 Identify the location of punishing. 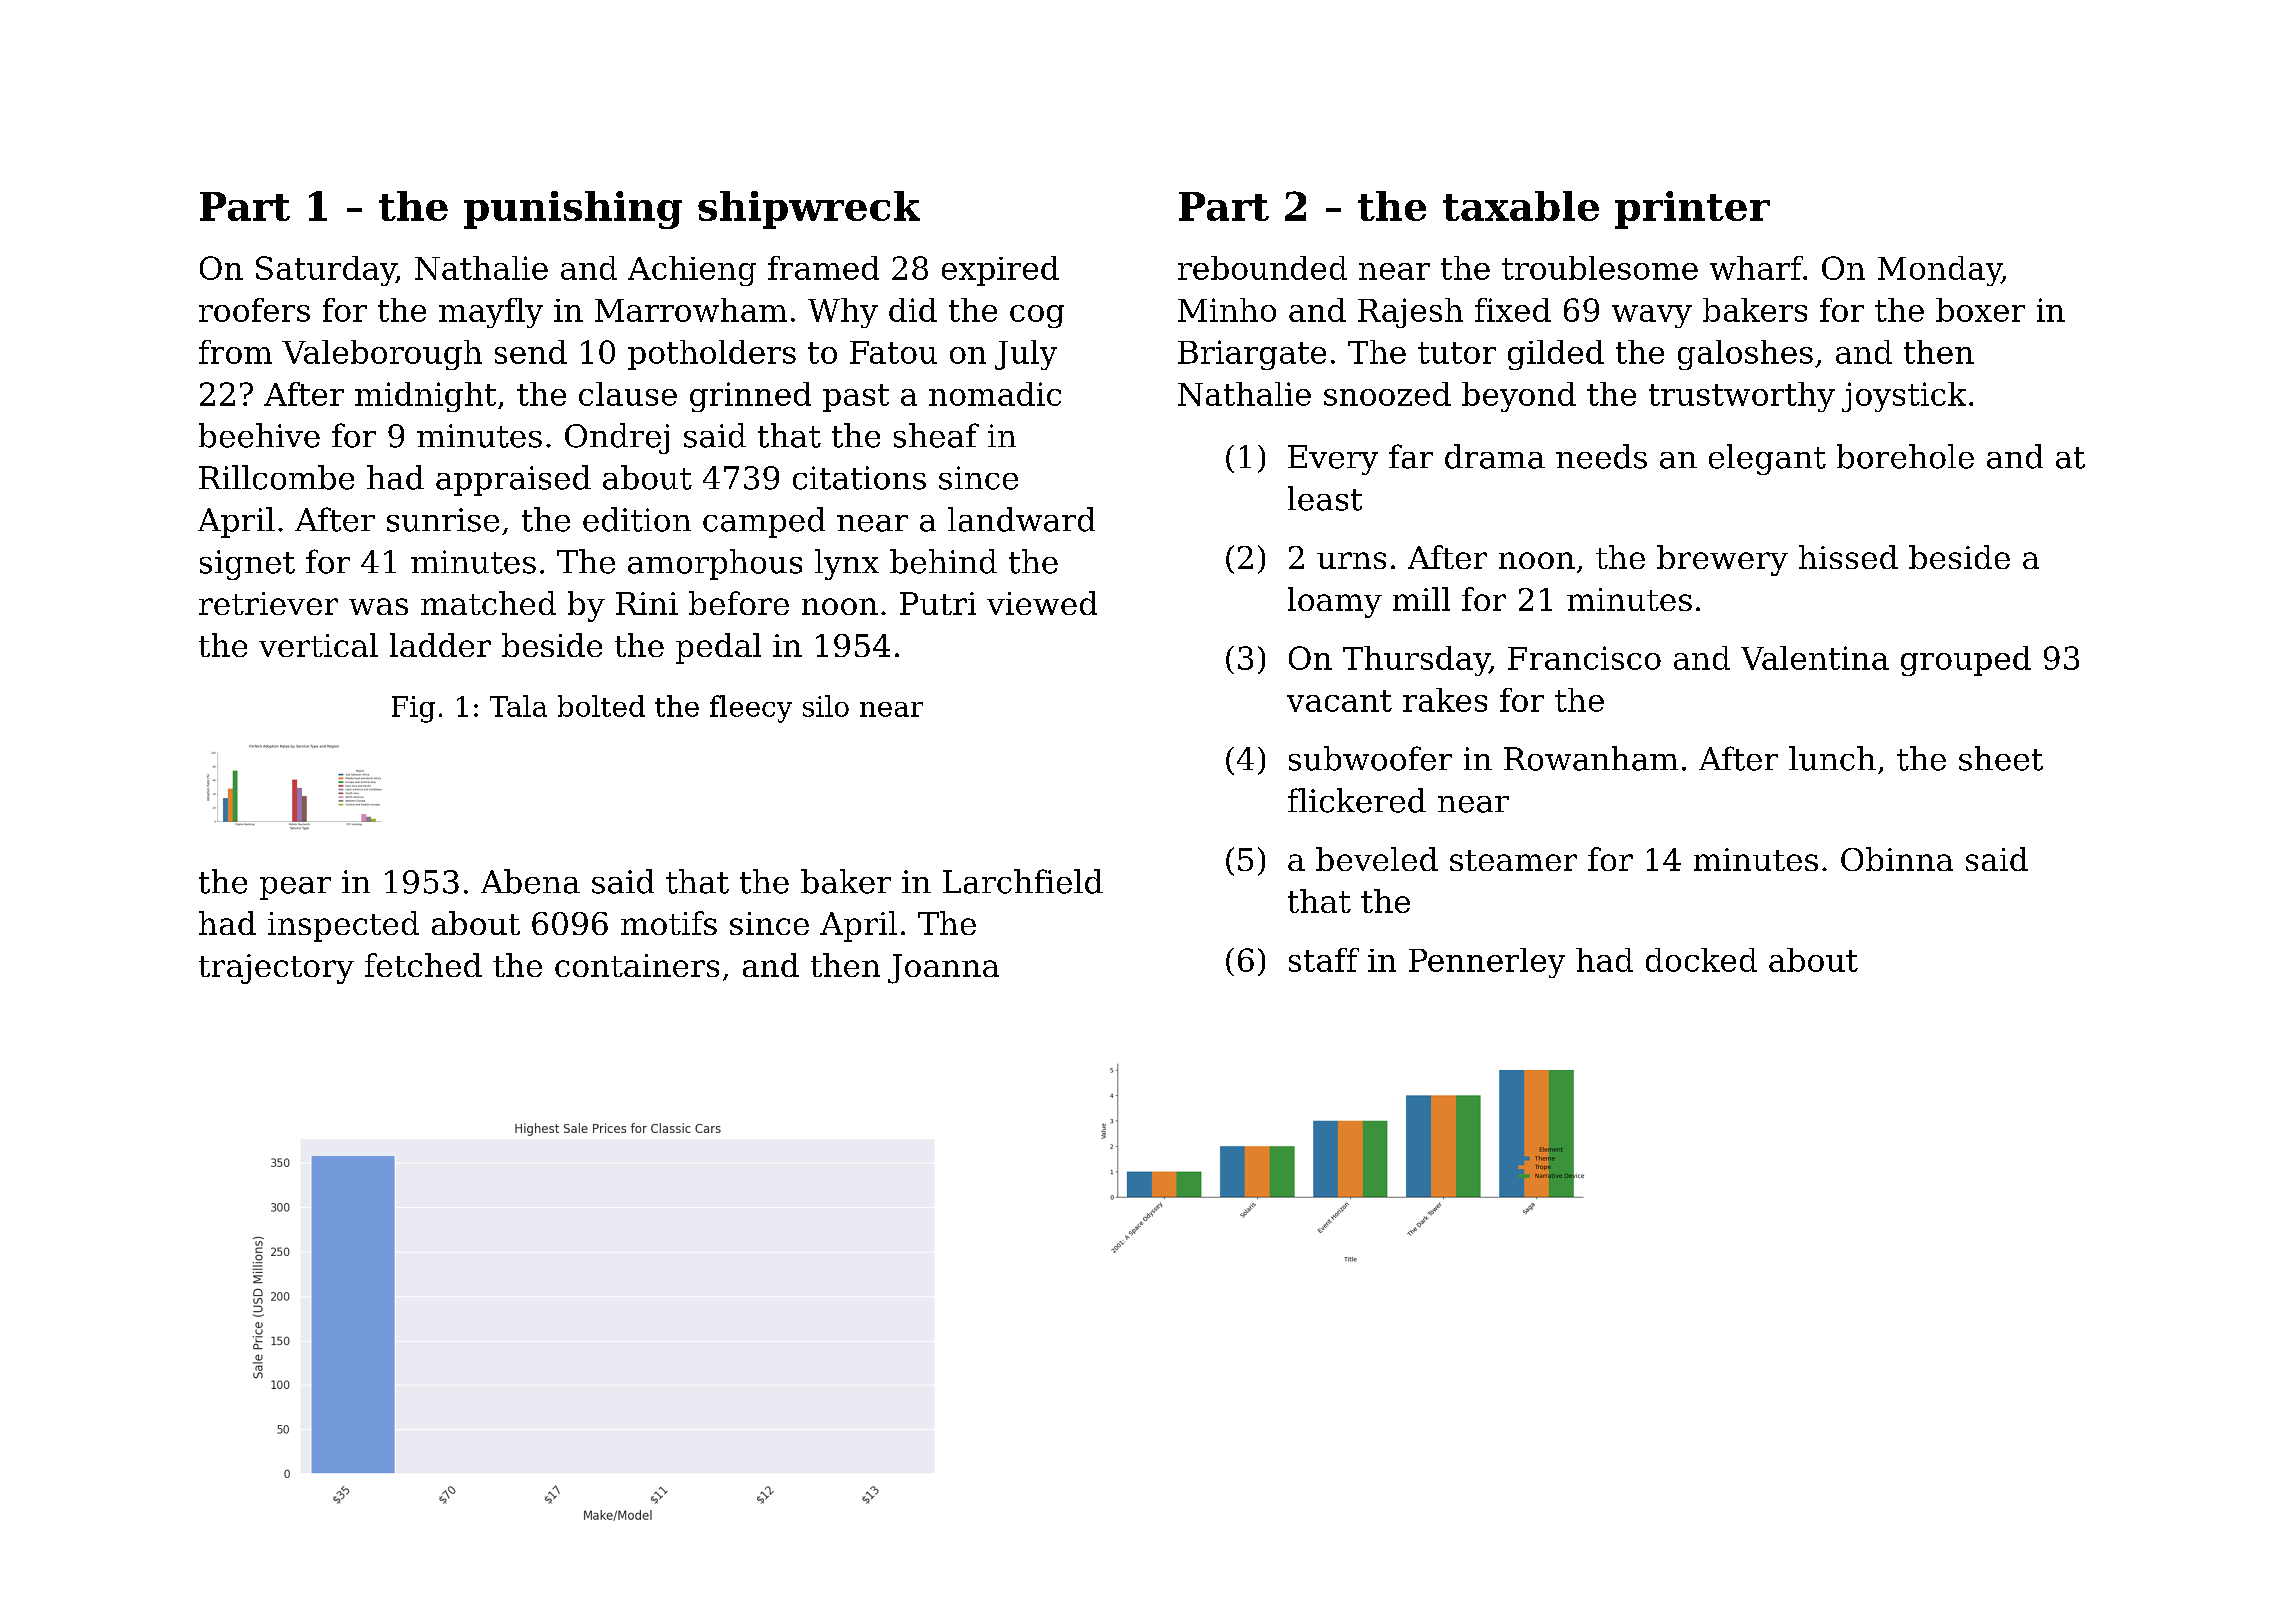
(573, 210).
